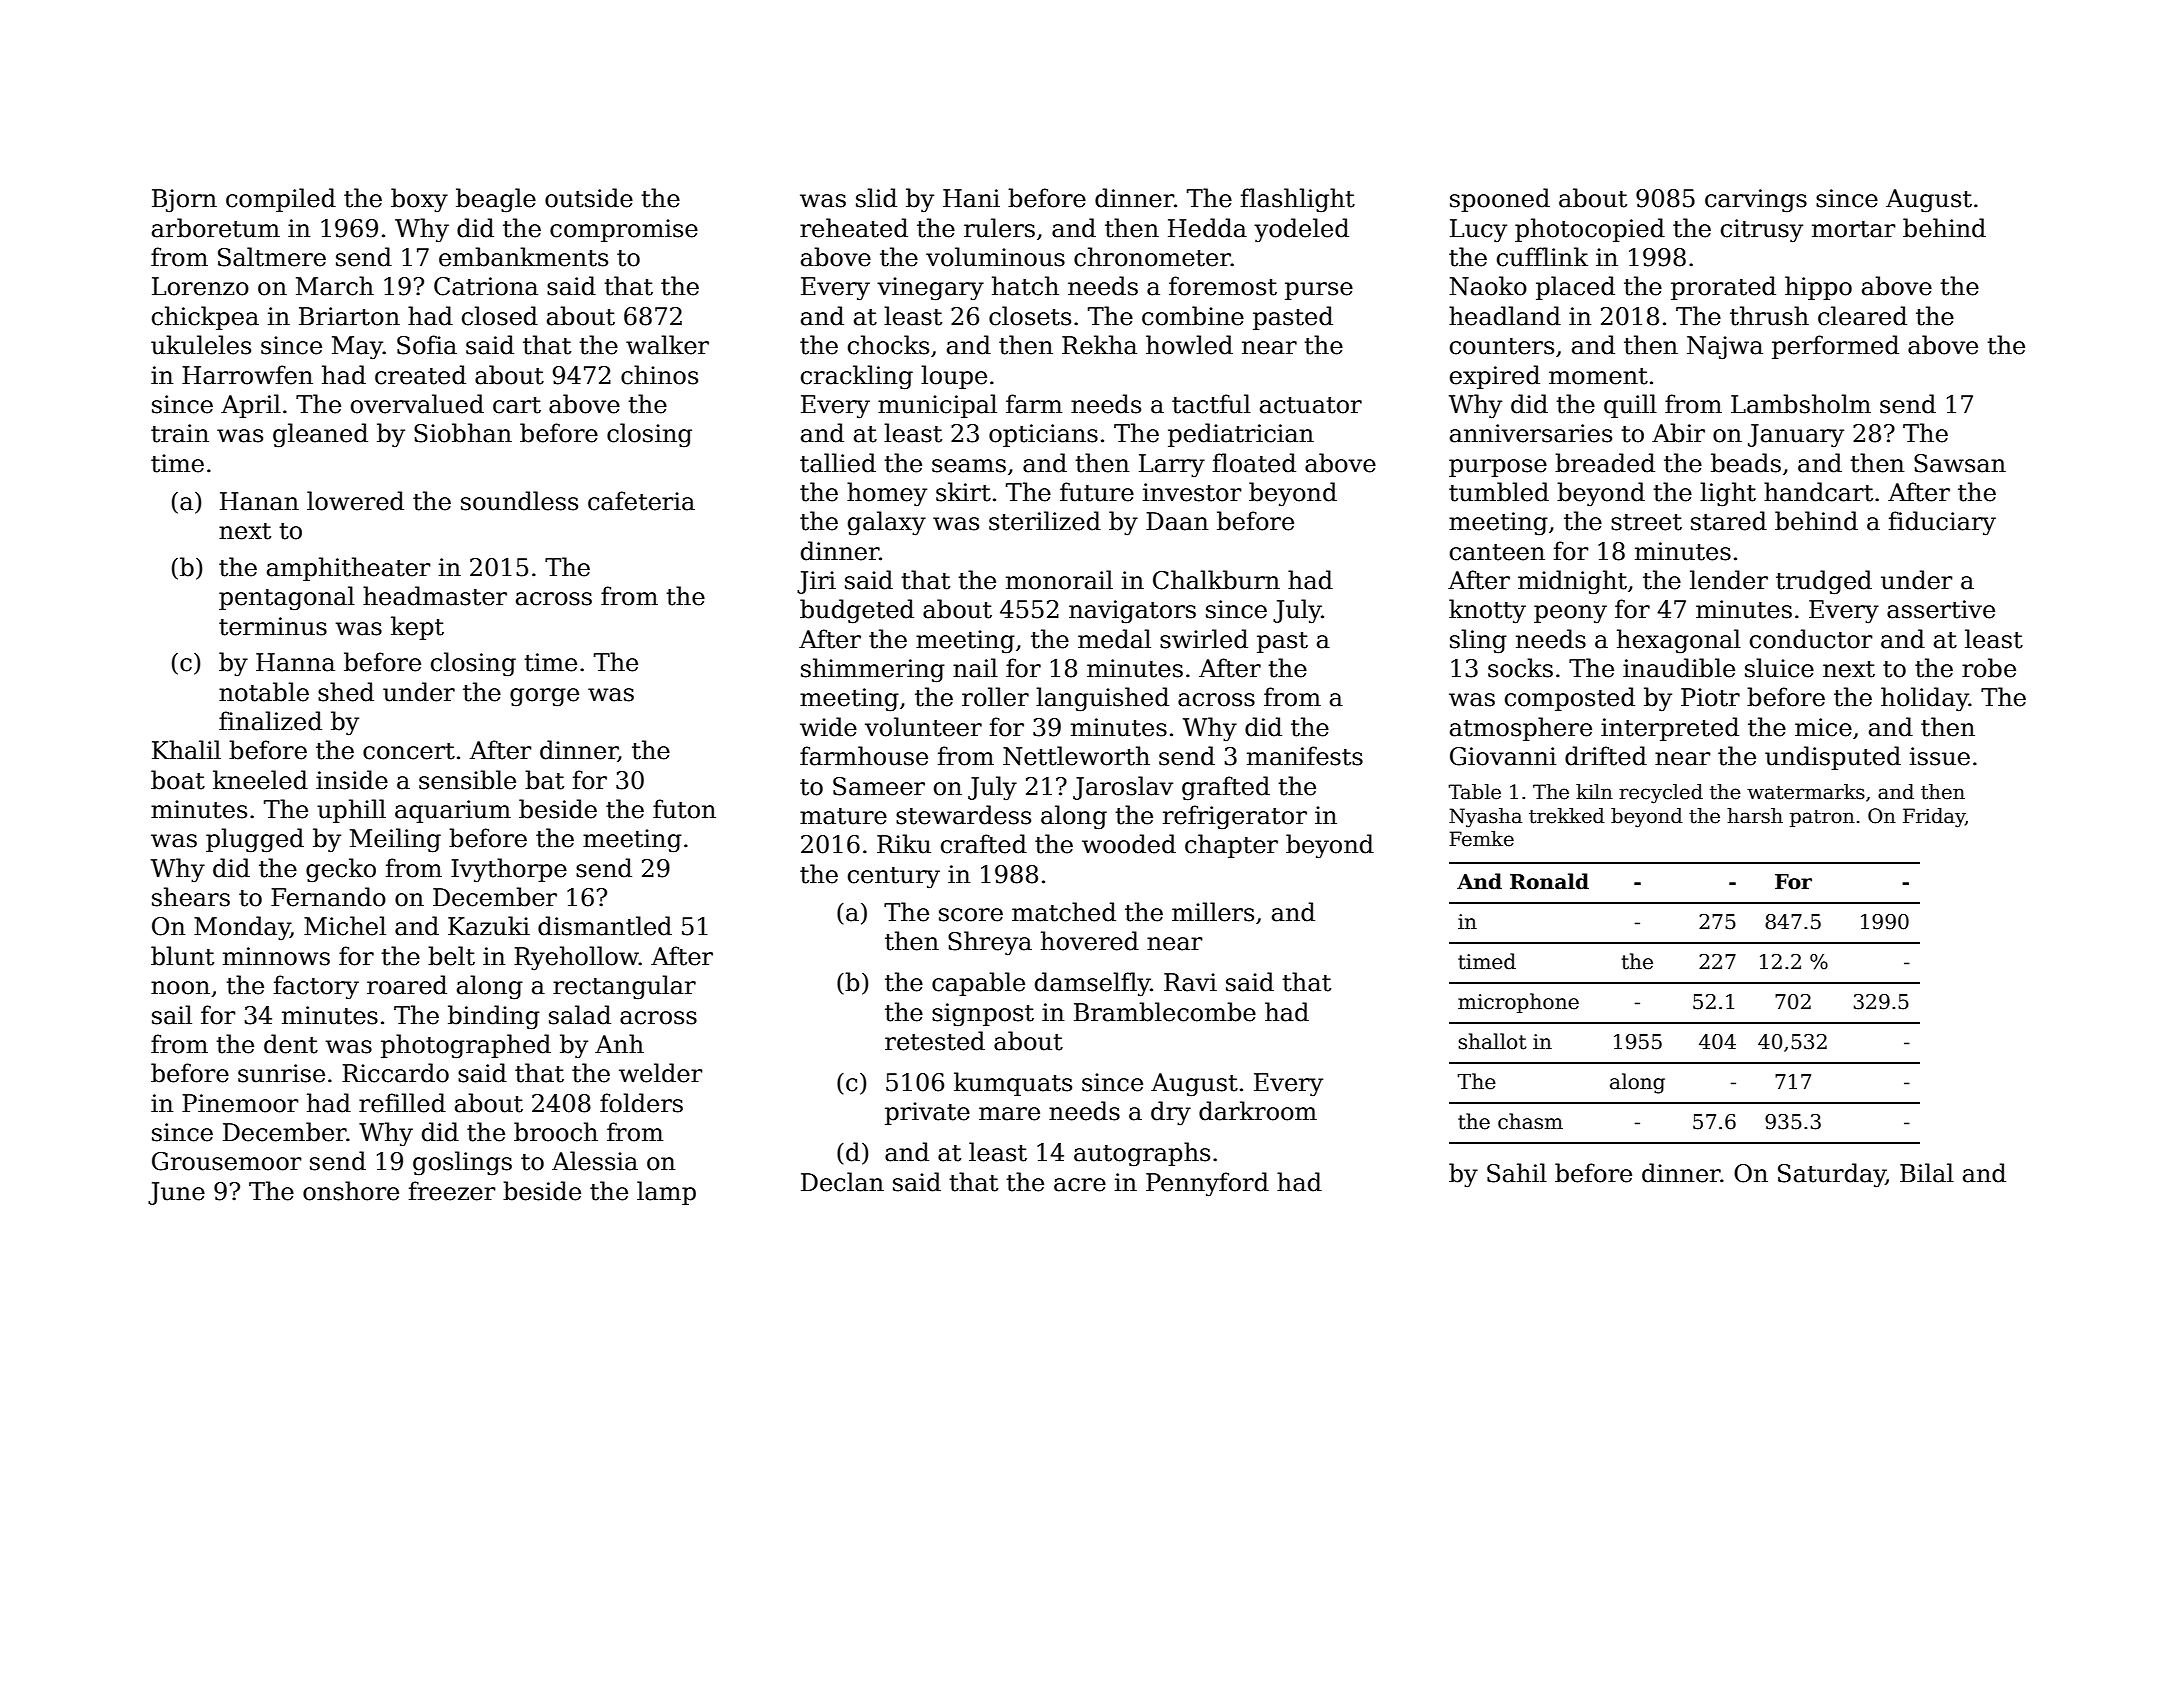 The image size is (2178, 1683). Describe the element at coordinates (1080, 1185) in the image. I see `acre` at that location.
